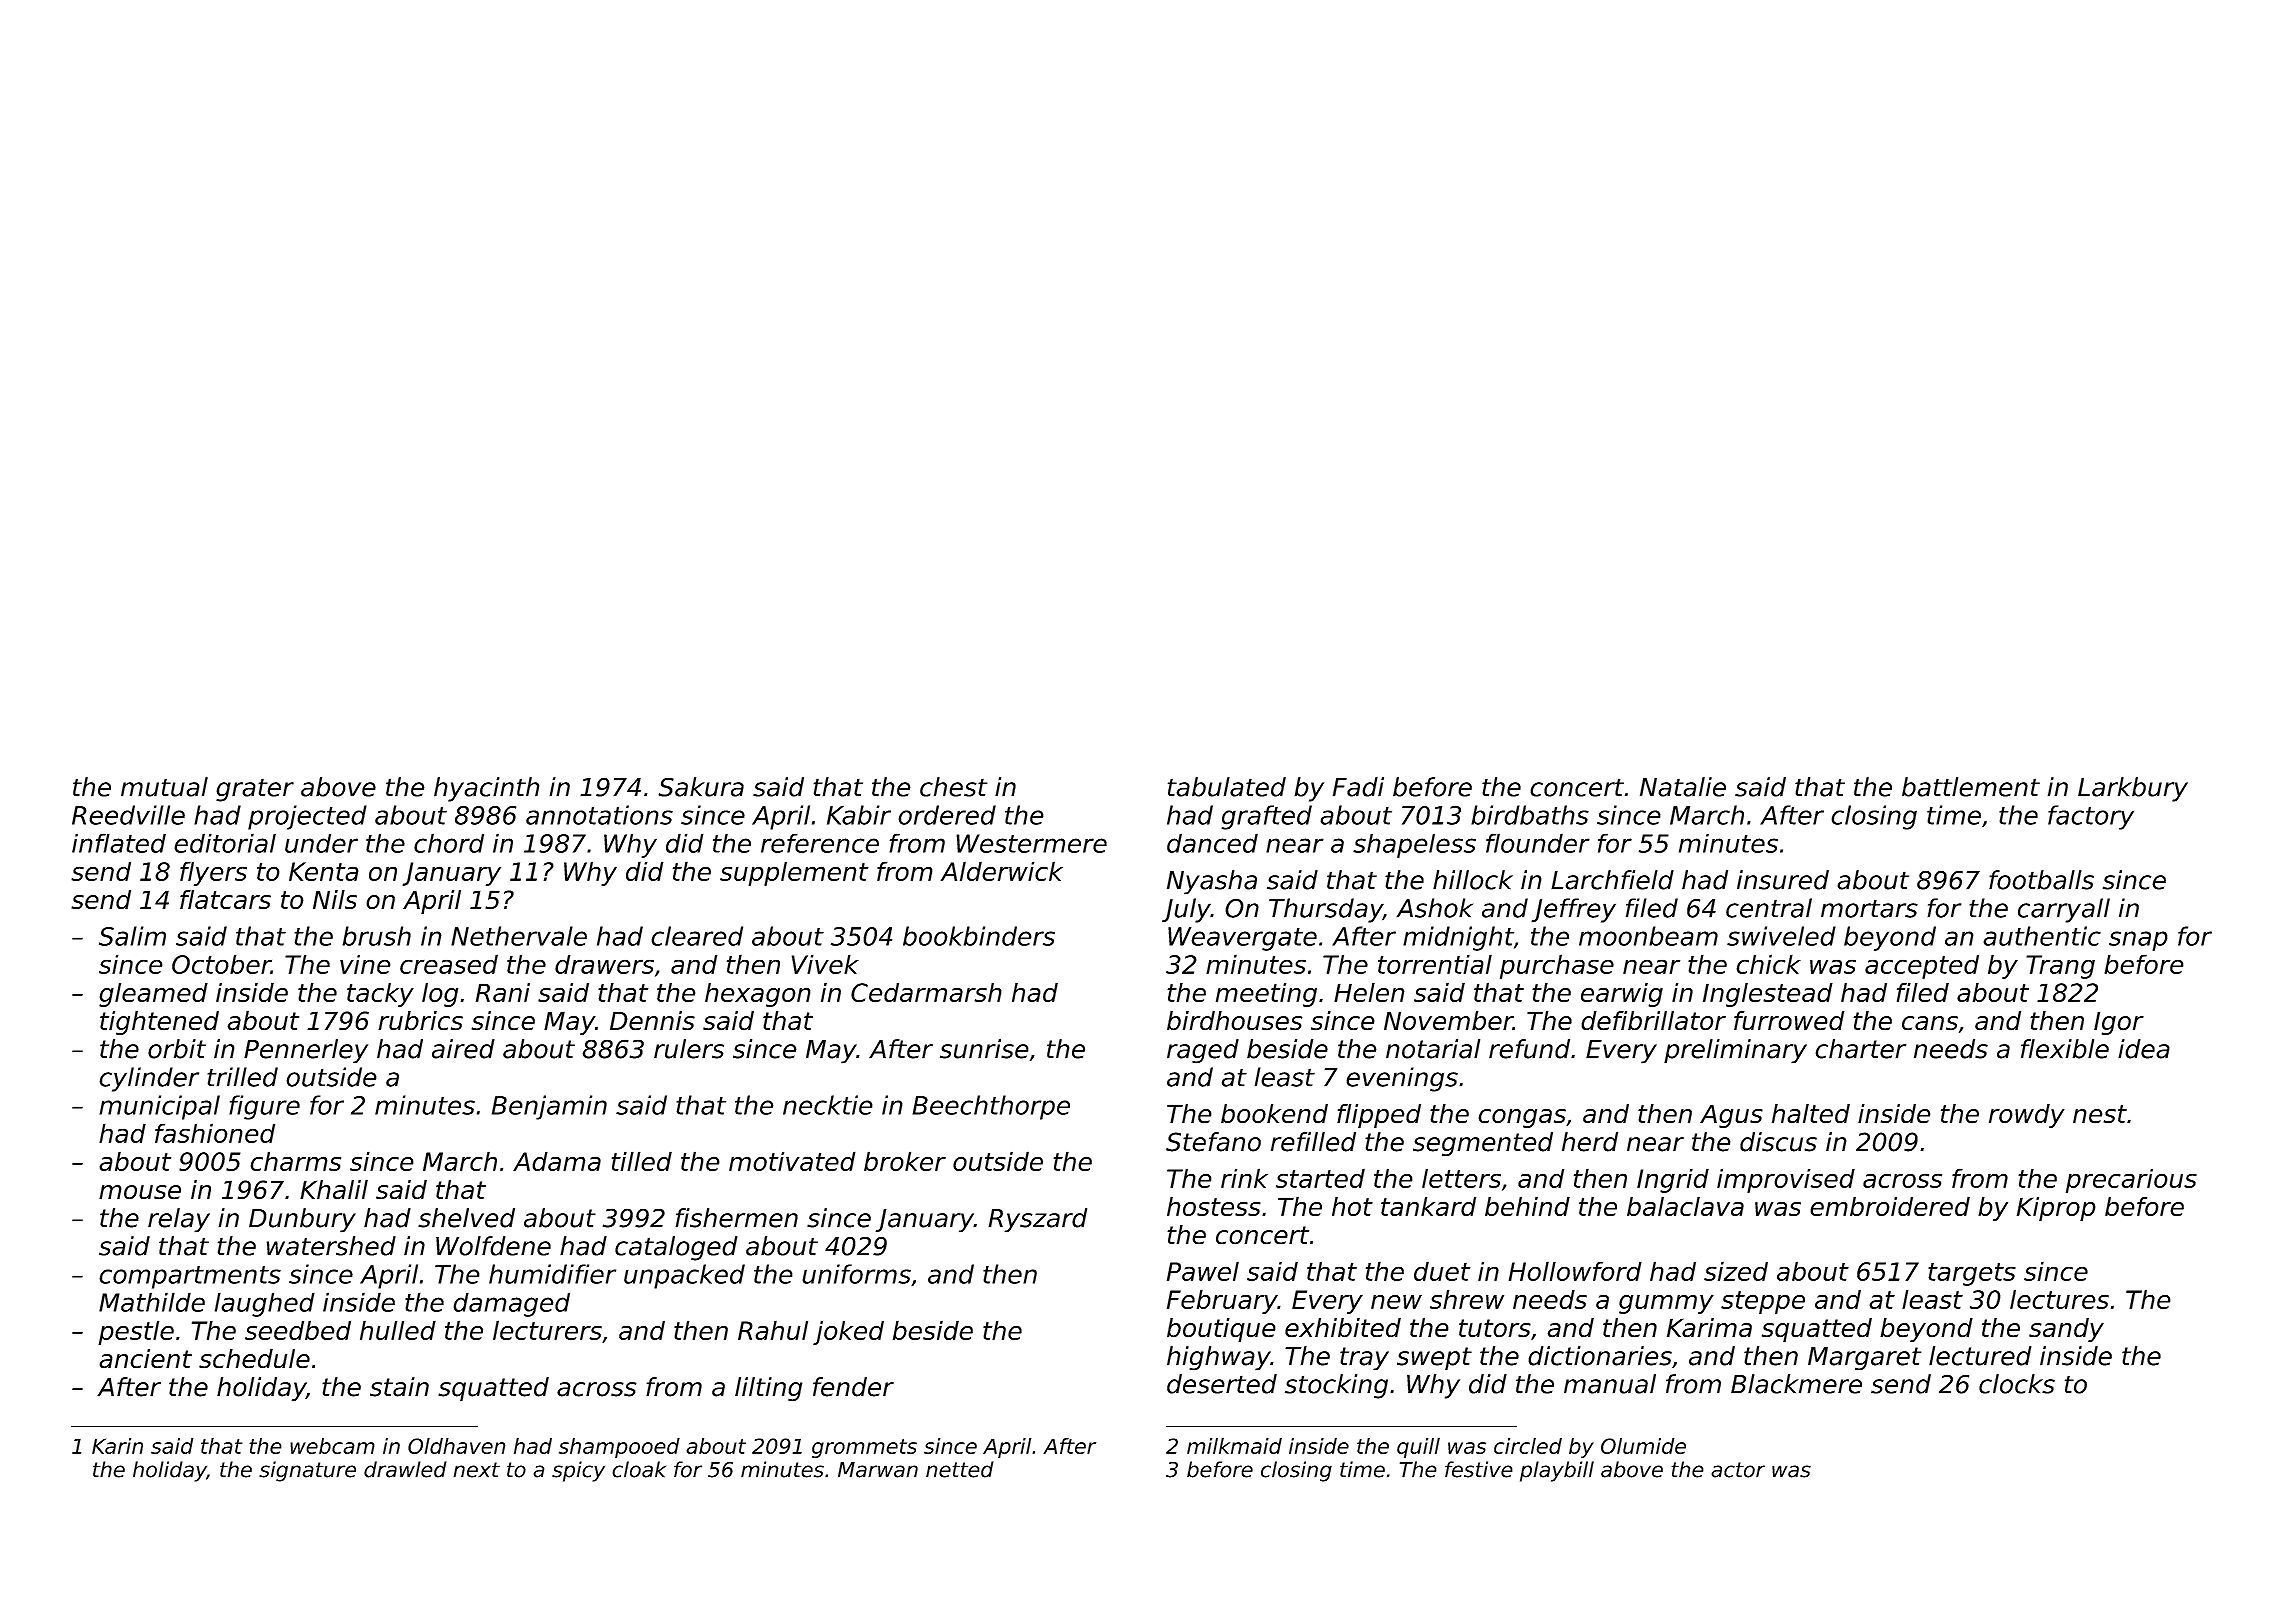 This screenshot has height=1614, width=2282. I want to click on playbill, so click(1557, 1471).
